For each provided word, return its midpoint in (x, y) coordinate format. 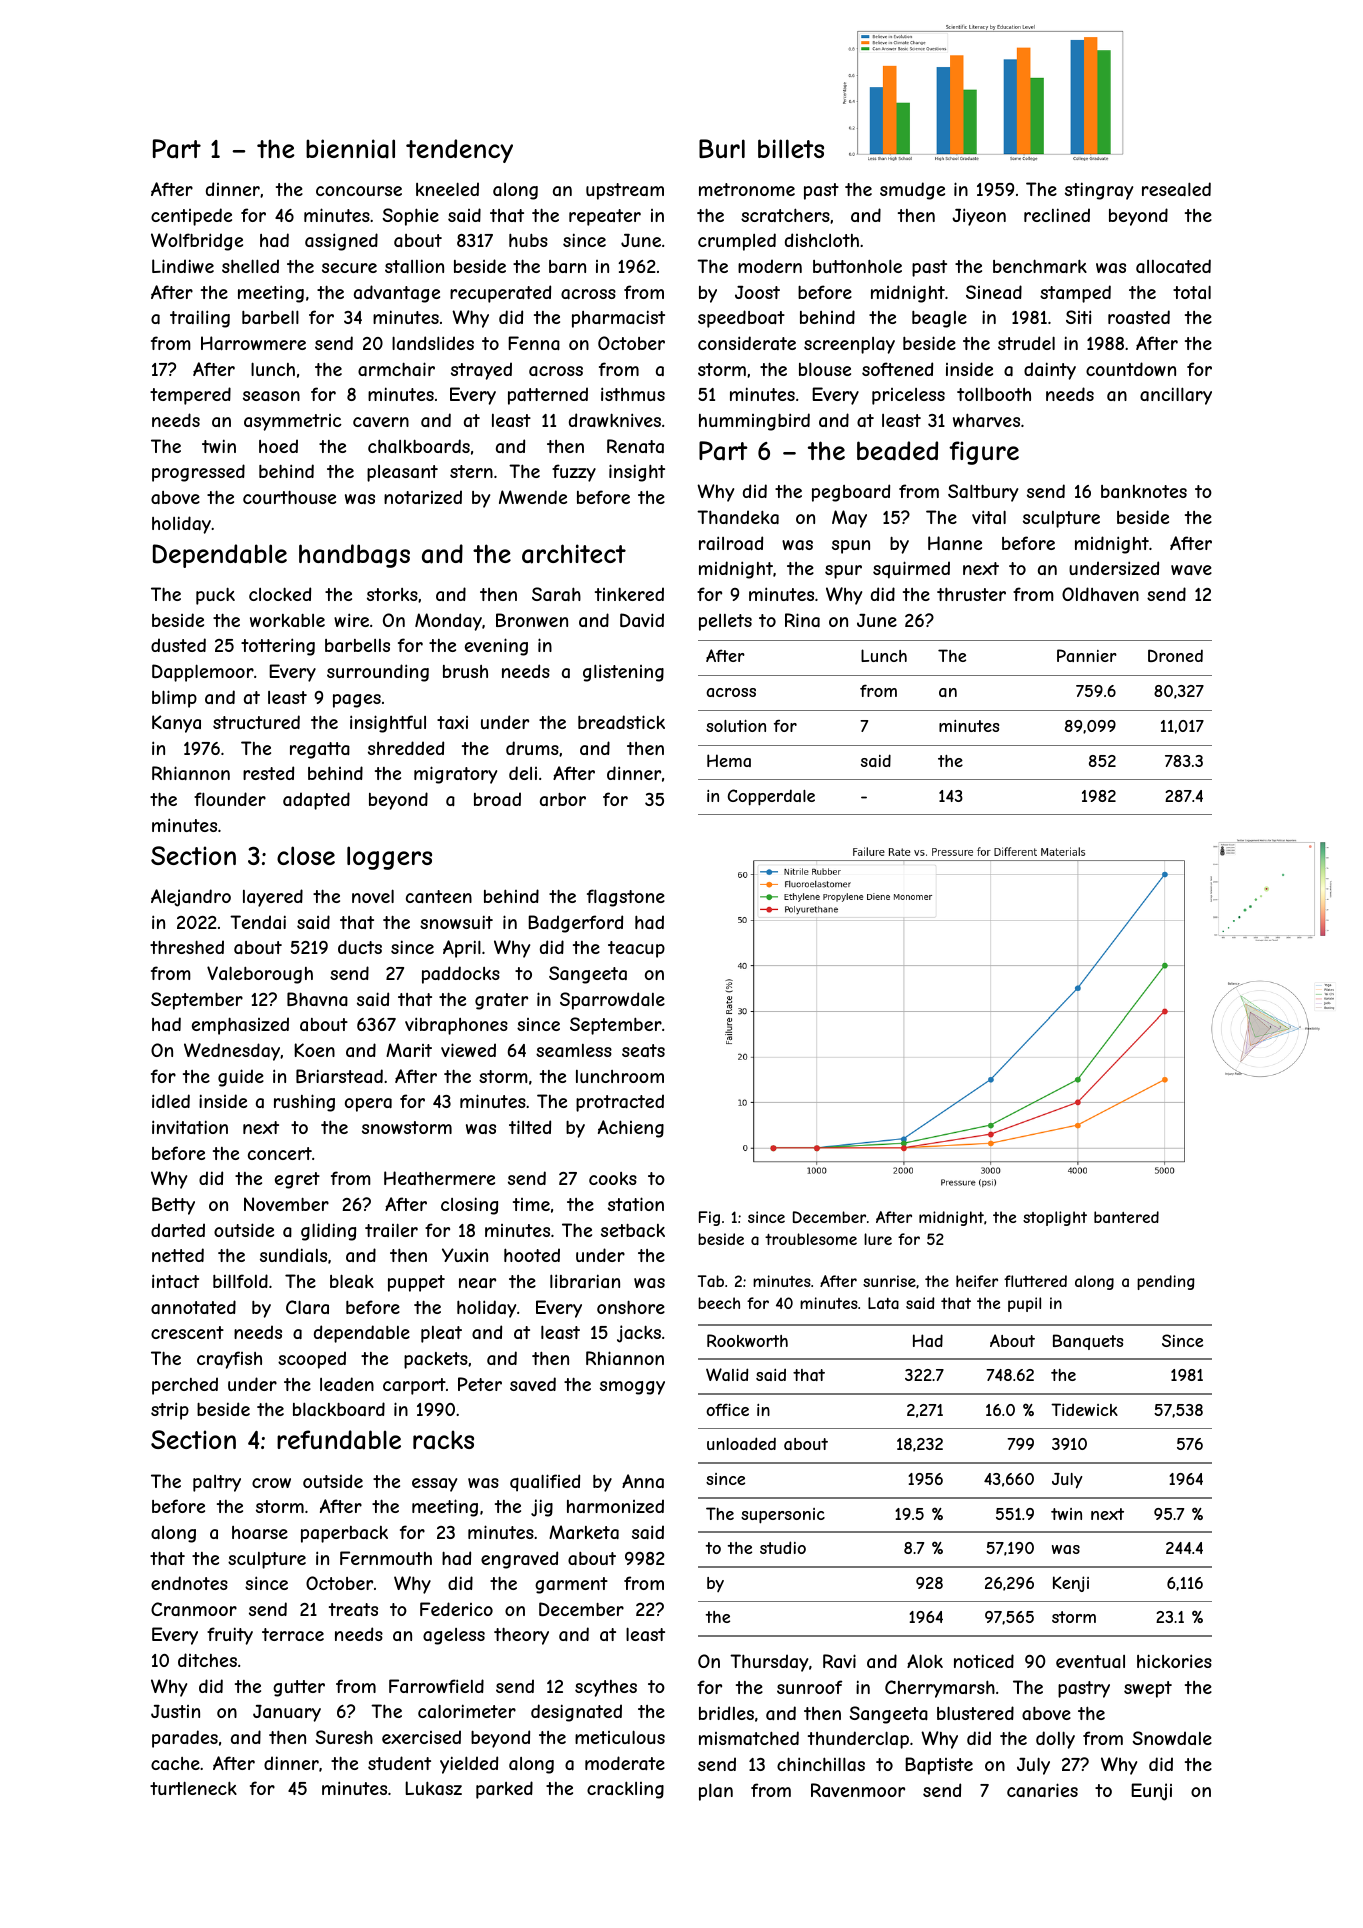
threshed (187, 947)
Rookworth (747, 1340)
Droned (1175, 655)
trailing (200, 319)
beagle (939, 319)
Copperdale (771, 797)
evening (496, 647)
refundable (339, 1440)
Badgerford (575, 924)
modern (770, 266)
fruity (230, 1636)
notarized (423, 497)
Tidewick (1084, 1409)
